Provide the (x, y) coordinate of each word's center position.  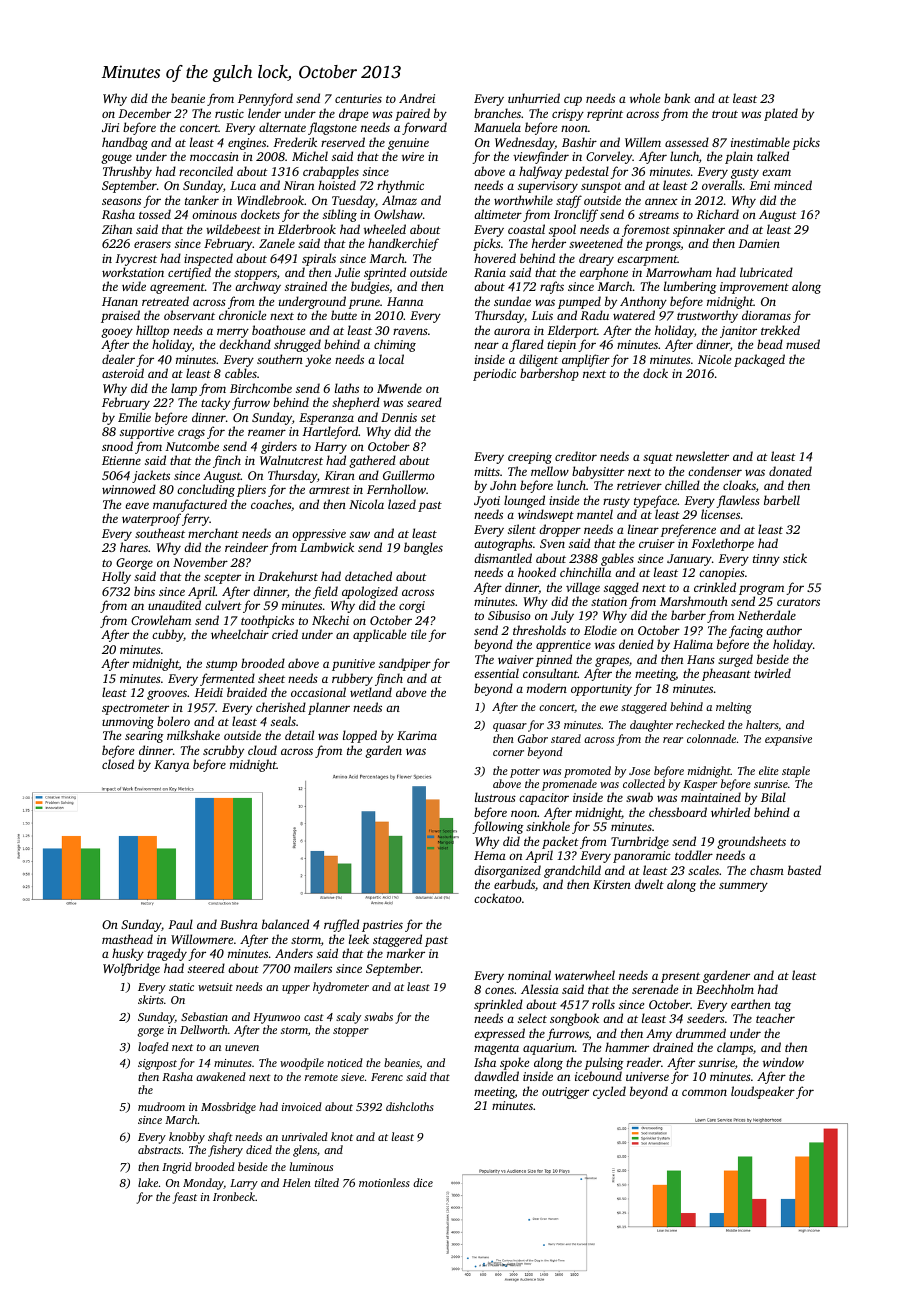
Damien (759, 243)
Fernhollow (396, 489)
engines (247, 144)
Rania (490, 272)
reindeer (246, 547)
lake (148, 1182)
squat (658, 458)
